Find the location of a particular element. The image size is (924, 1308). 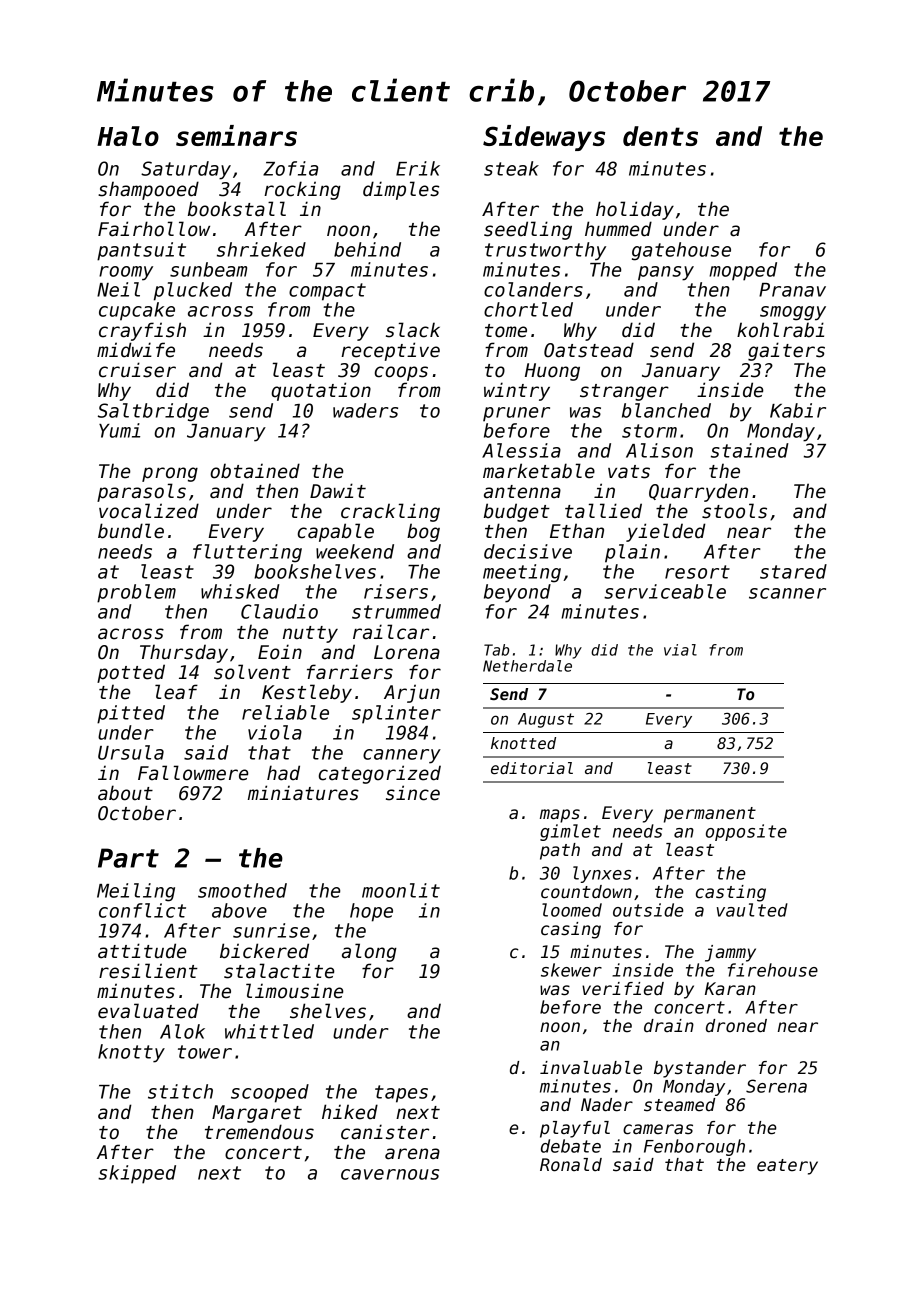

Sideways is located at coordinates (544, 138).
